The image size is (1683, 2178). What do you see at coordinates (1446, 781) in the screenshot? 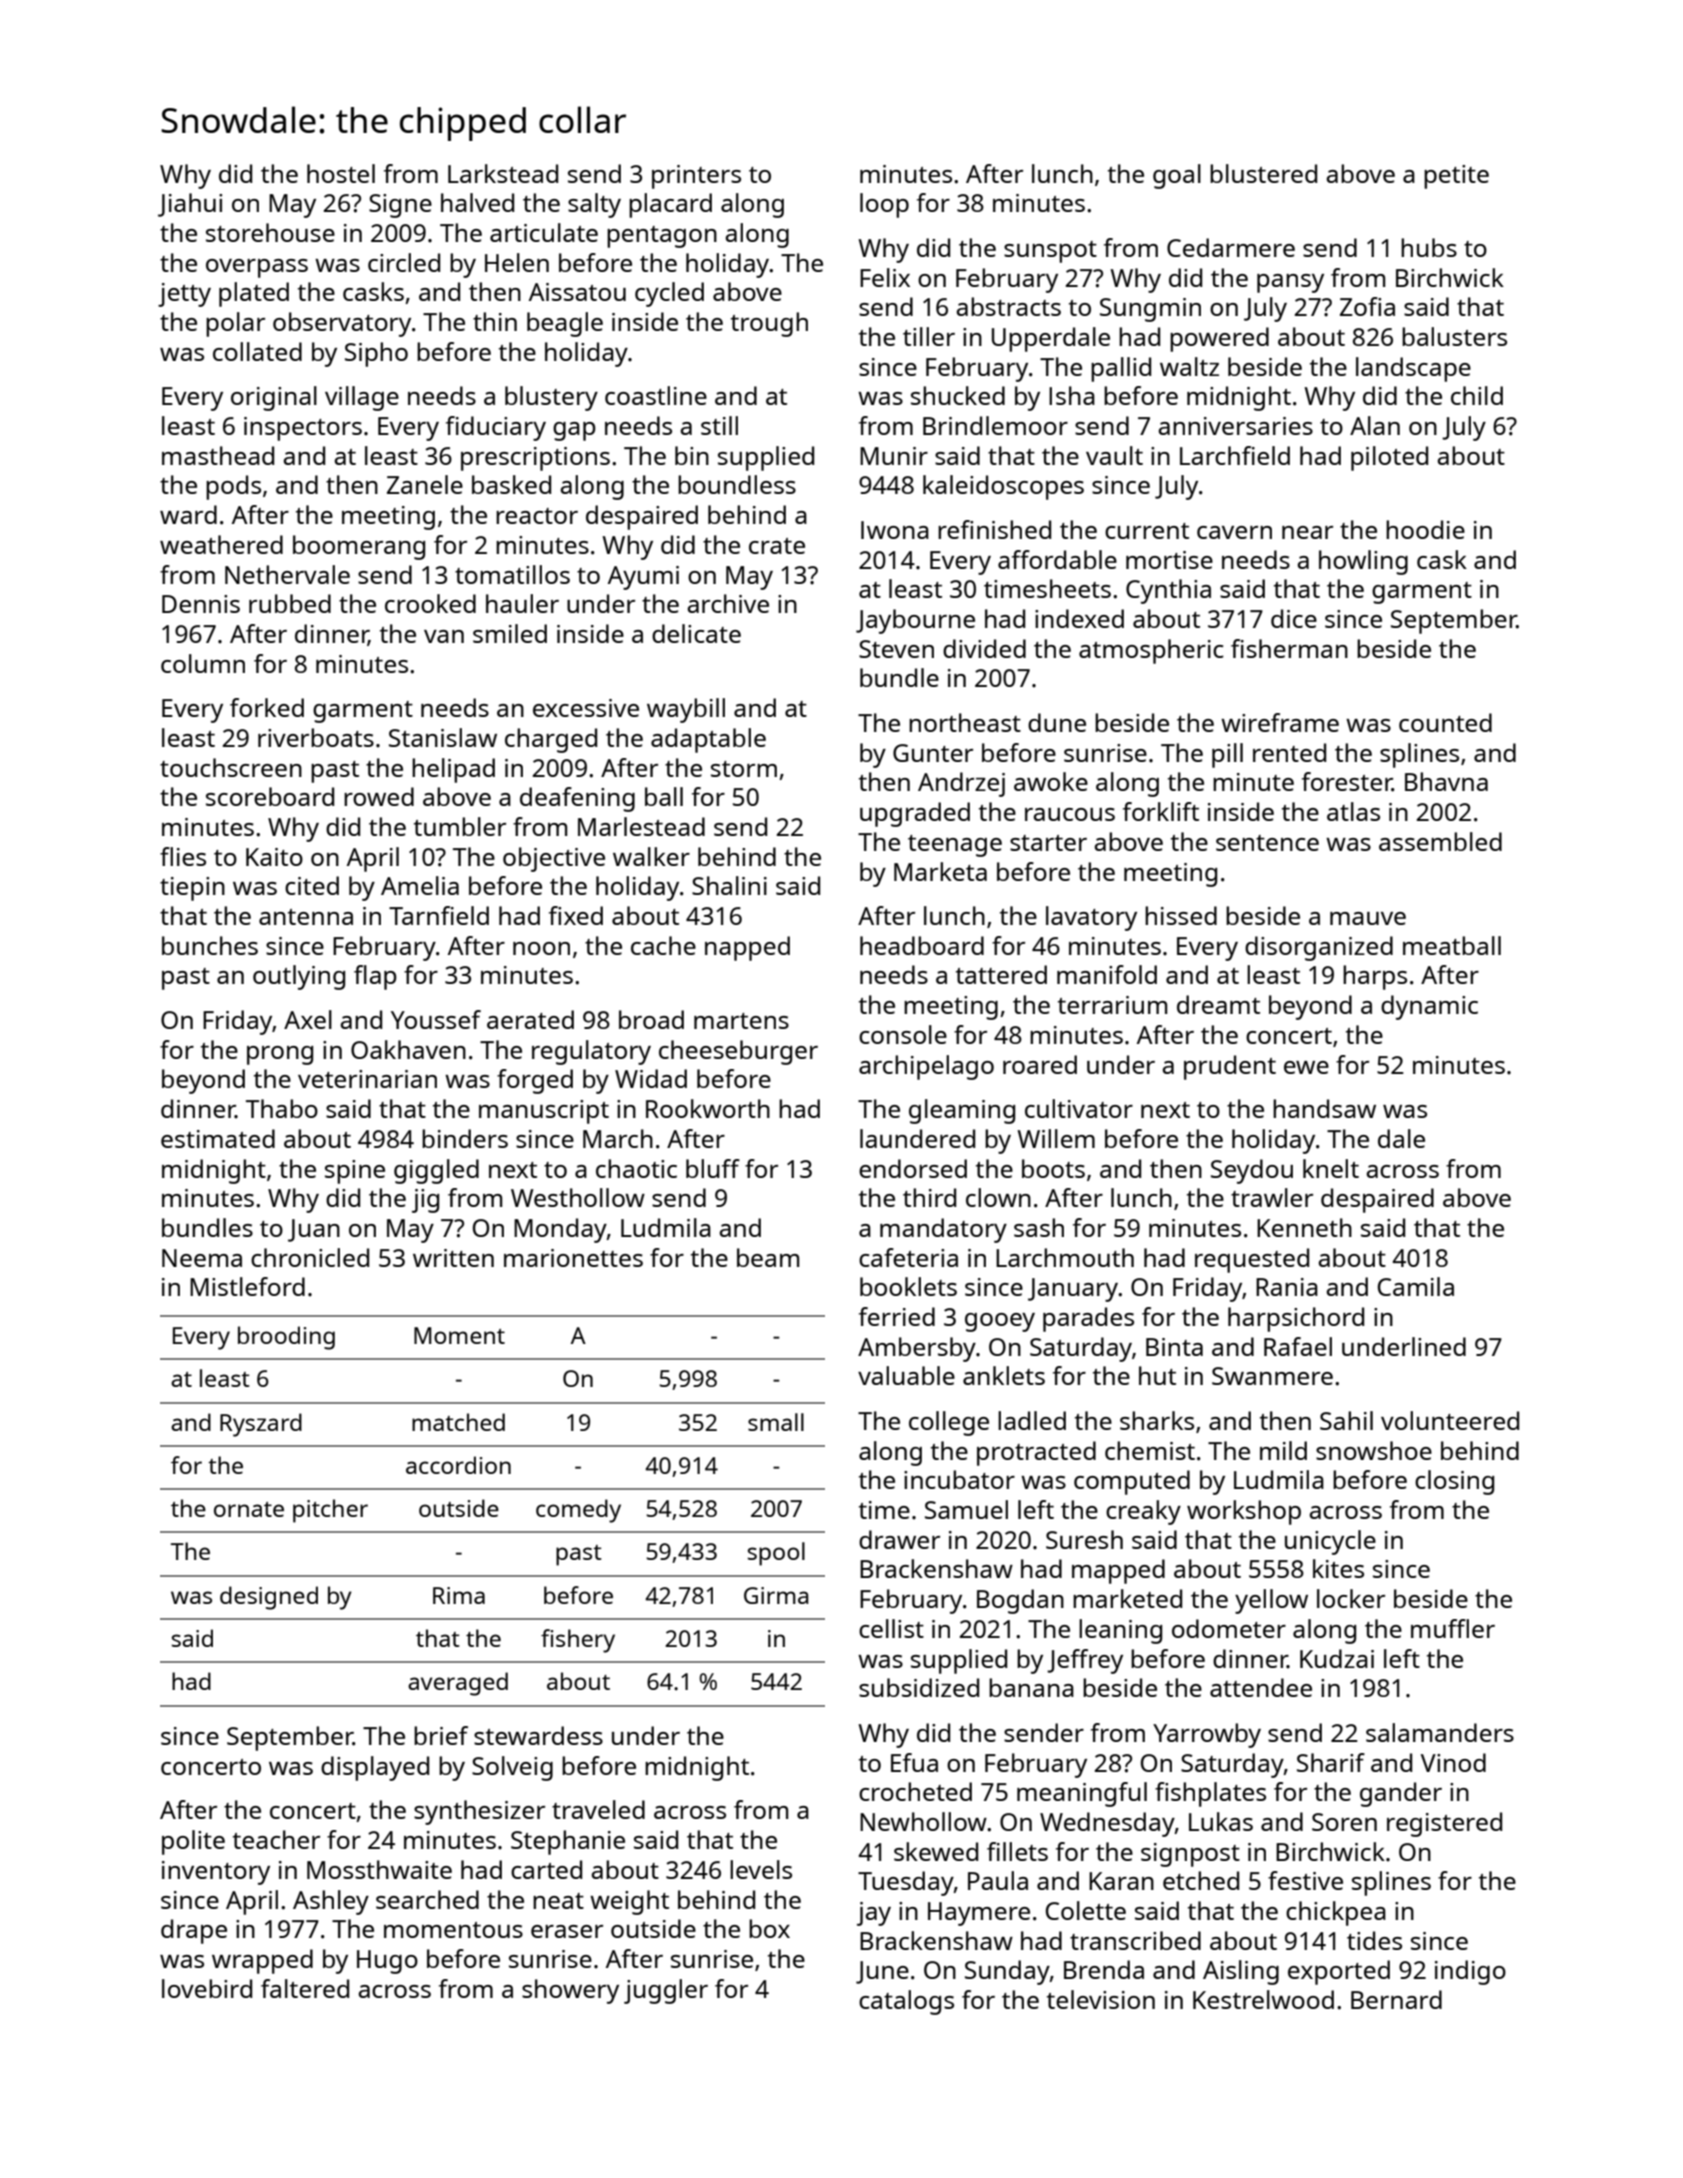
I see `Bhavna` at bounding box center [1446, 781].
